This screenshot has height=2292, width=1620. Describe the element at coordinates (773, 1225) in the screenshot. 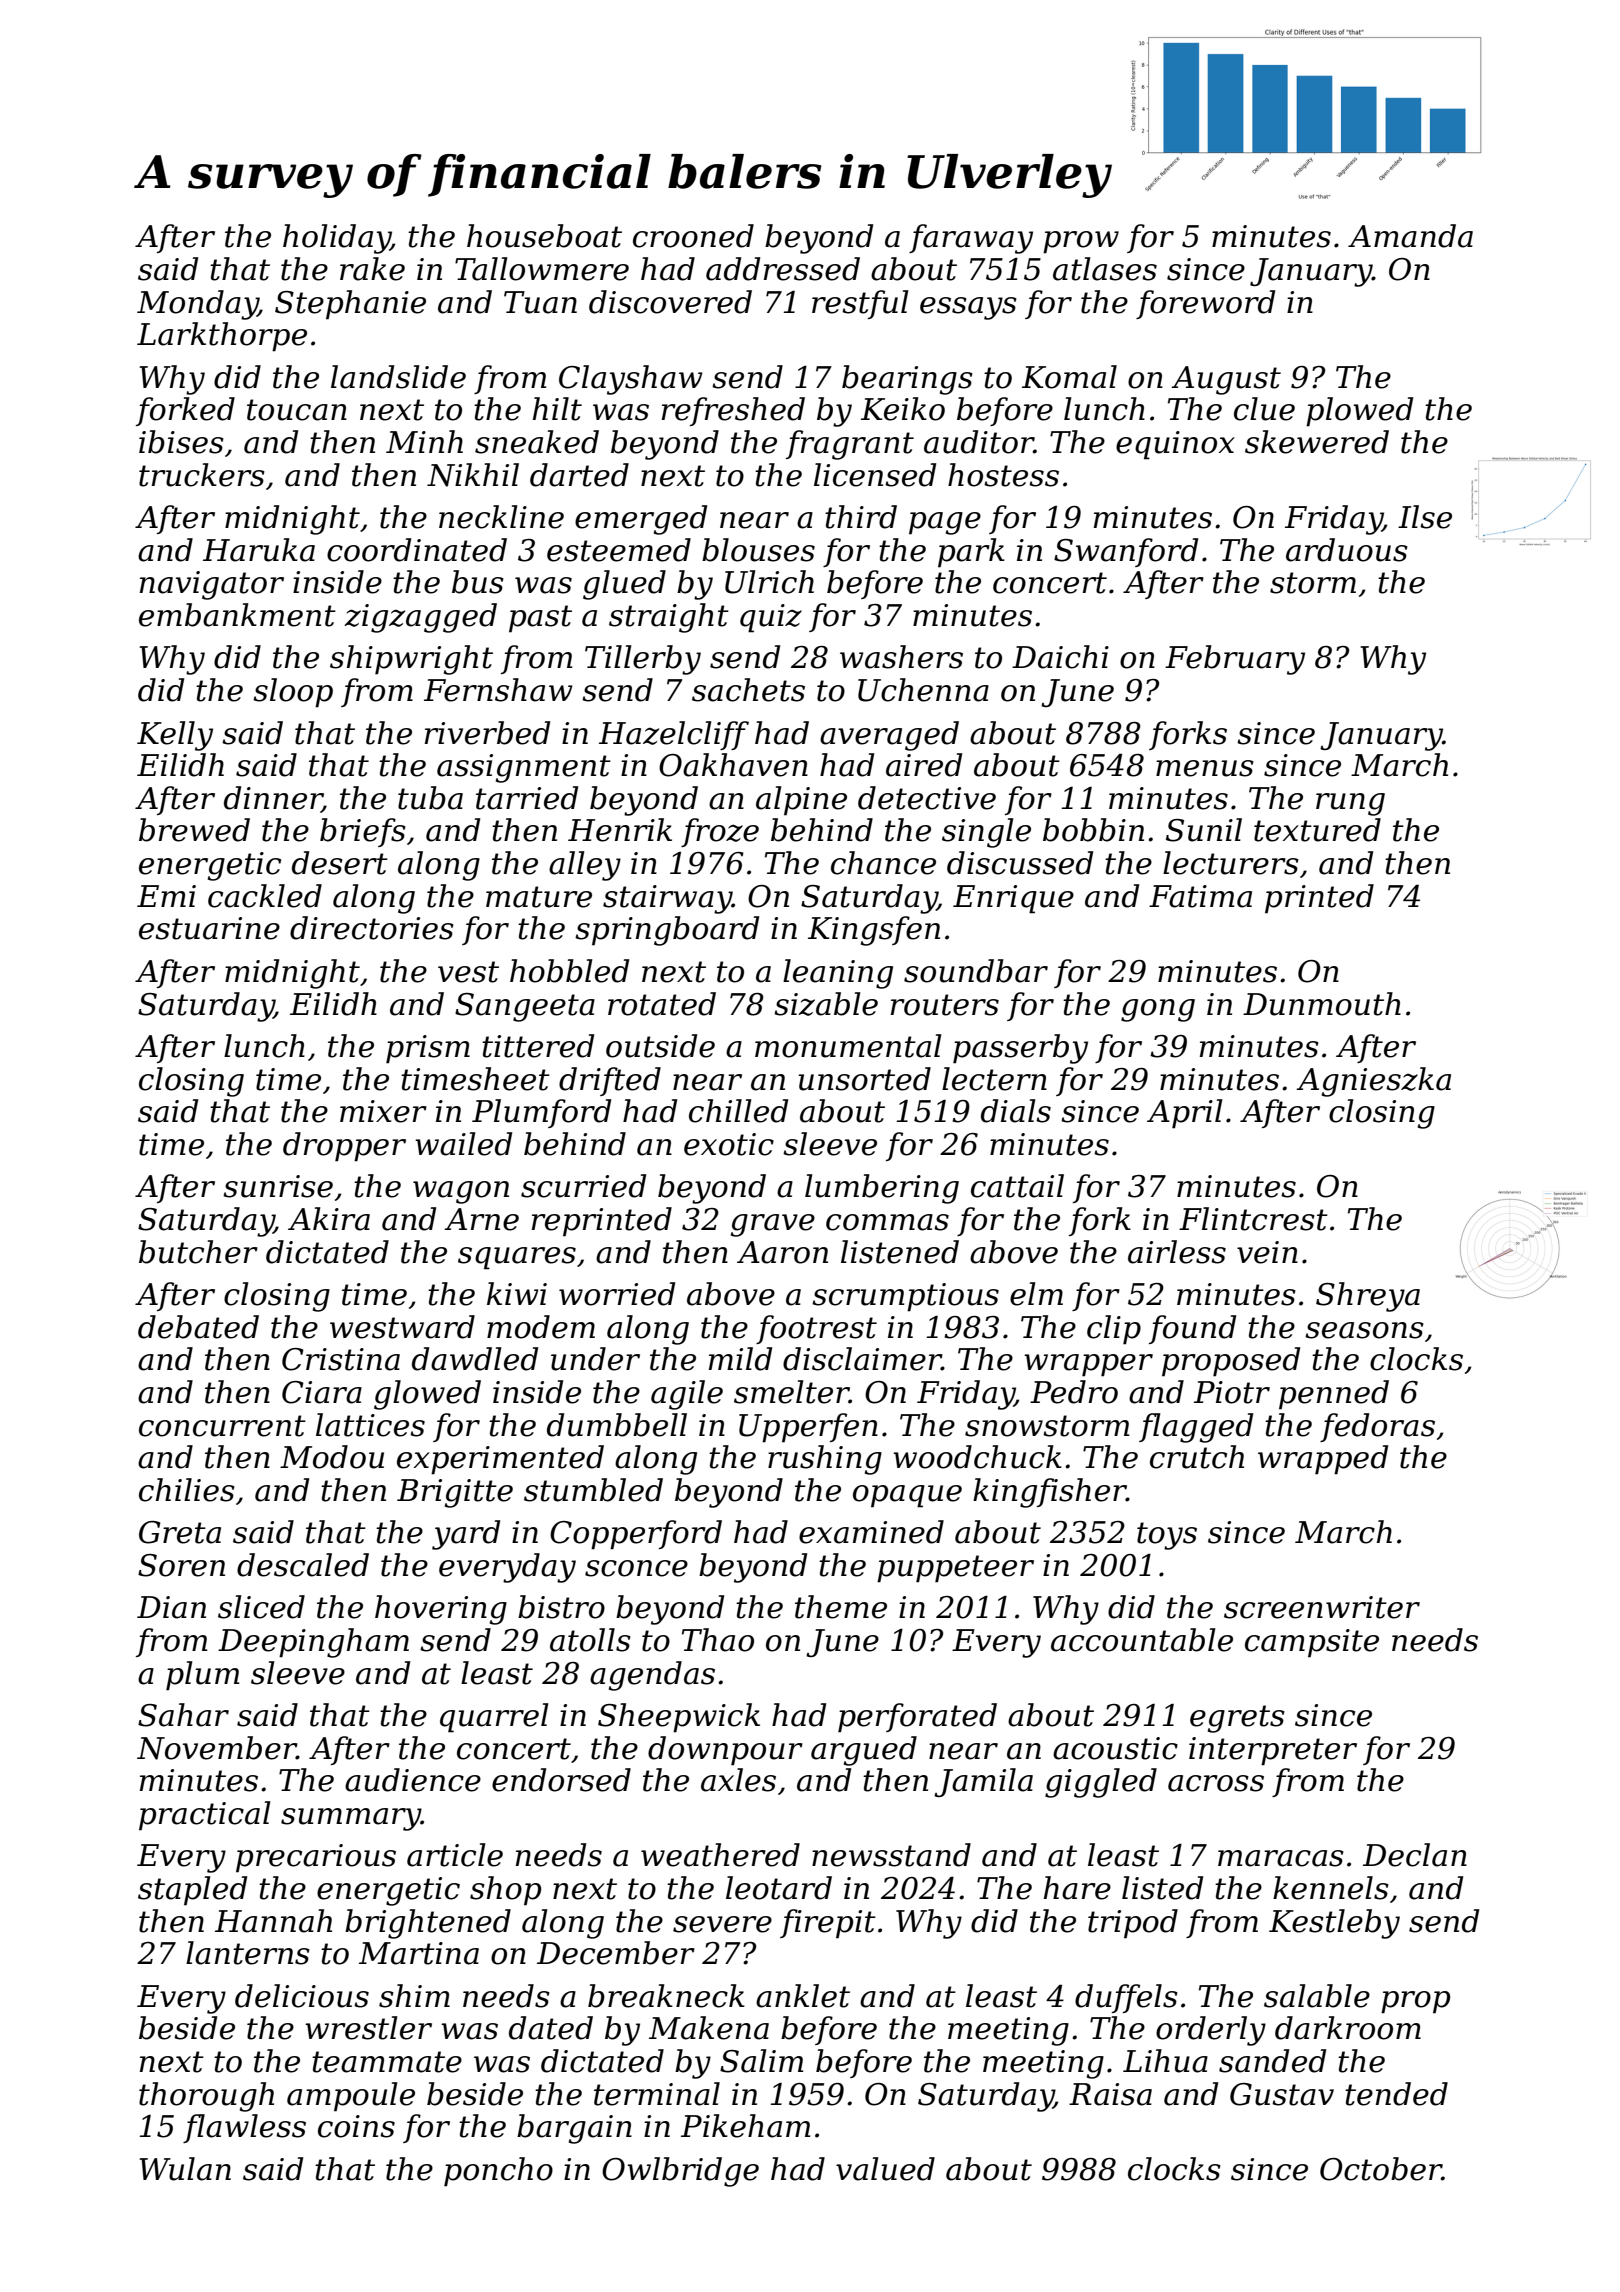

I see `grave` at that location.
